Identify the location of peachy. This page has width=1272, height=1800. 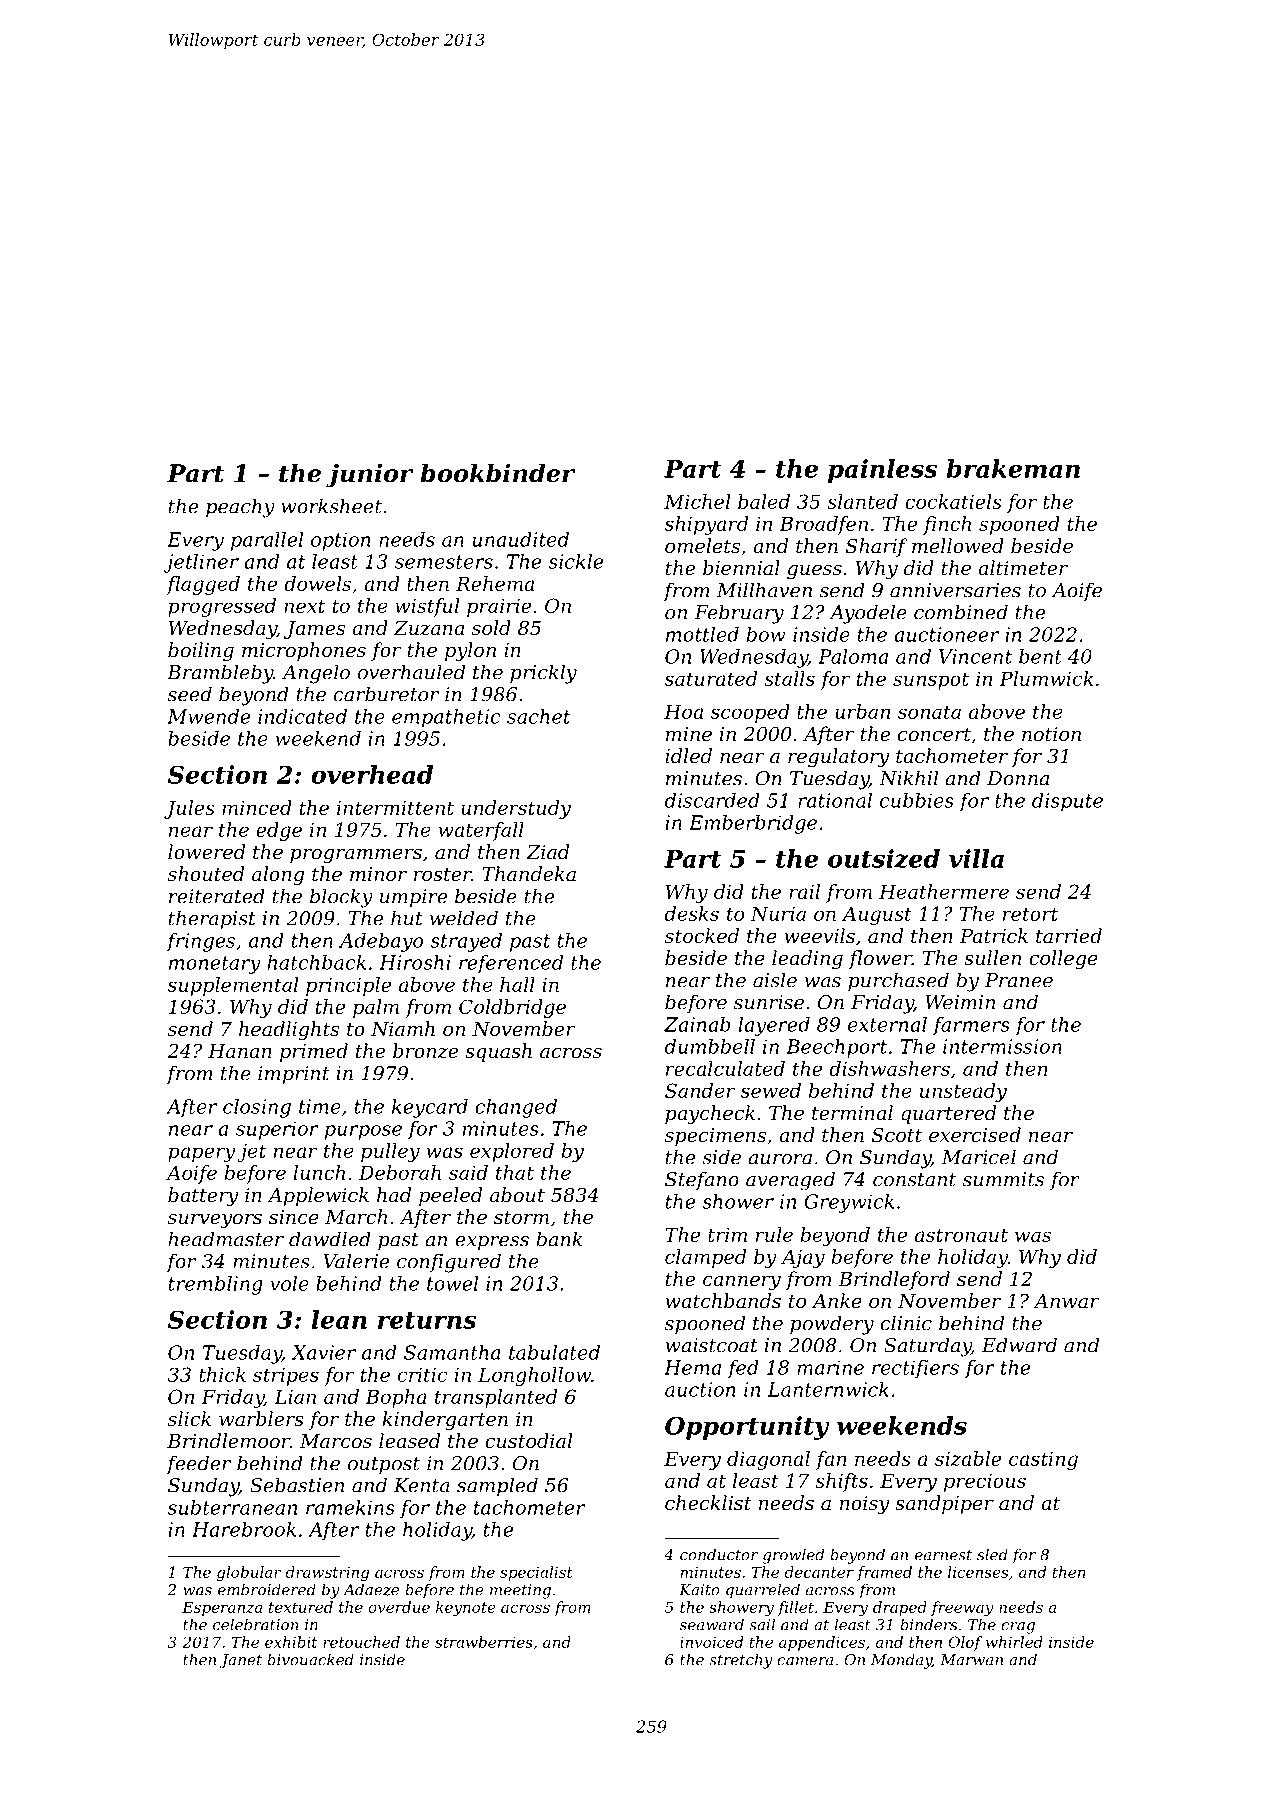
(240, 508).
